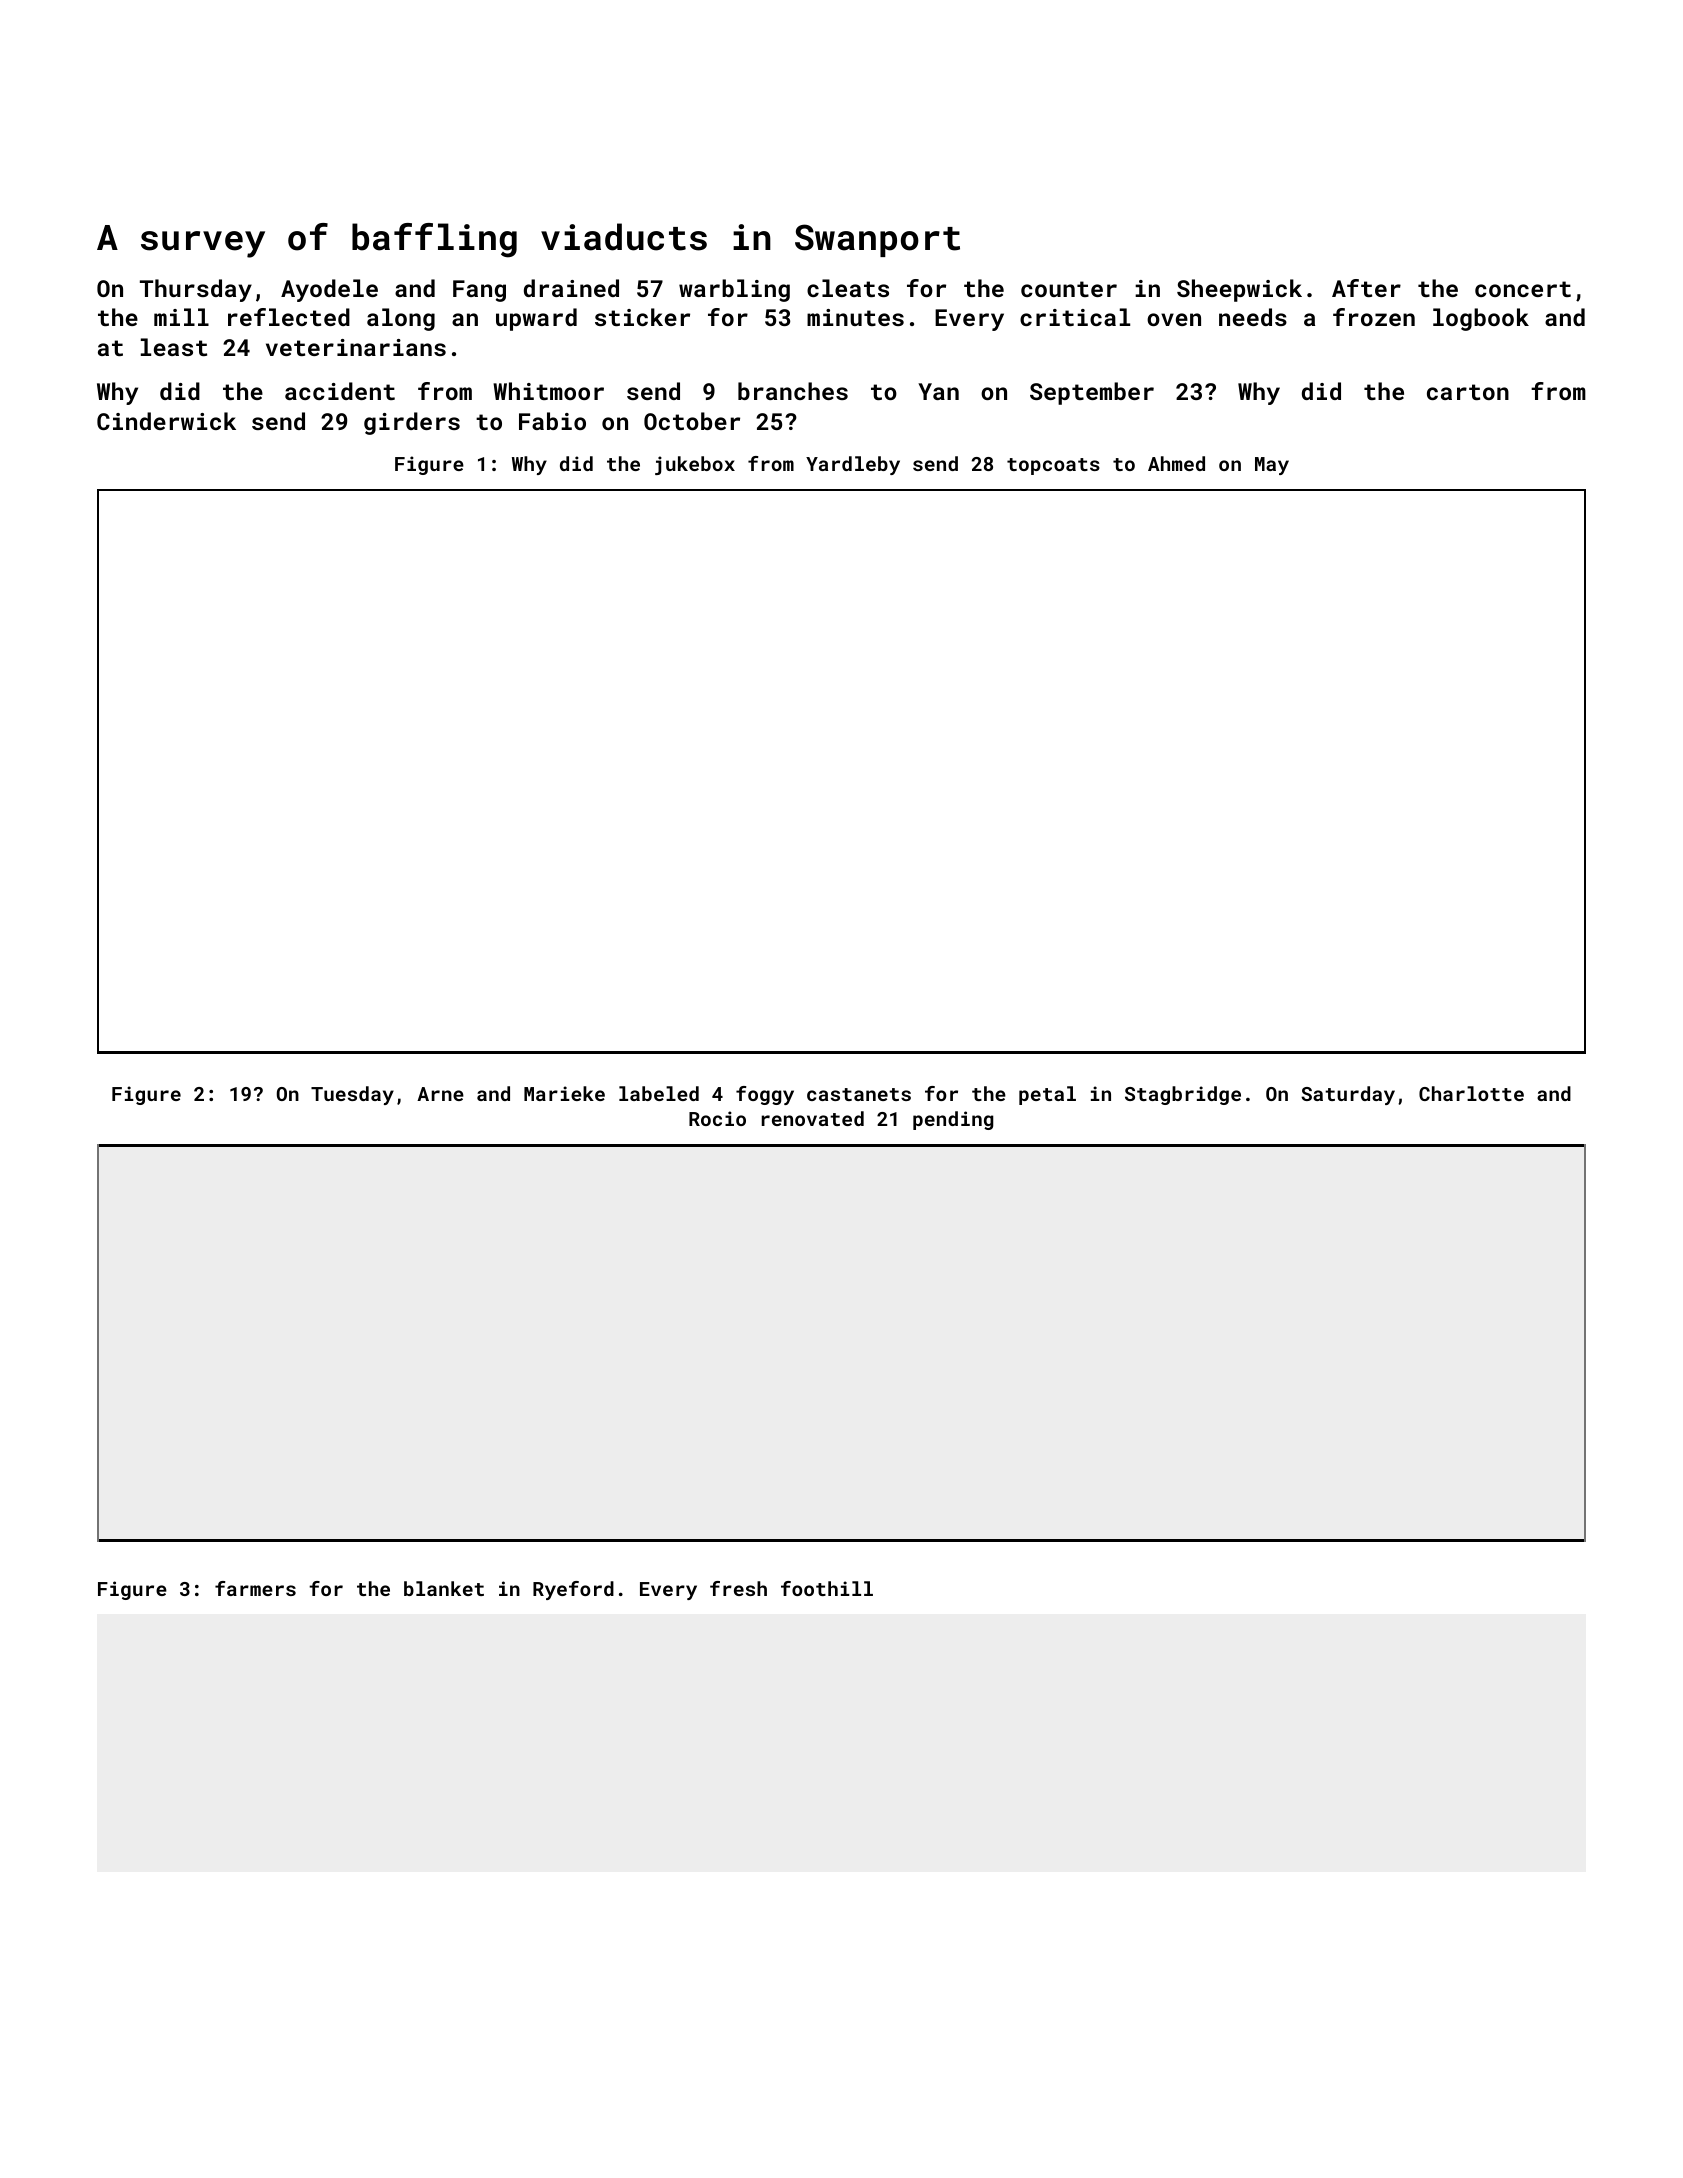 Image resolution: width=1683 pixels, height=2178 pixels. What do you see at coordinates (855, 317) in the image?
I see `minutes` at bounding box center [855, 317].
